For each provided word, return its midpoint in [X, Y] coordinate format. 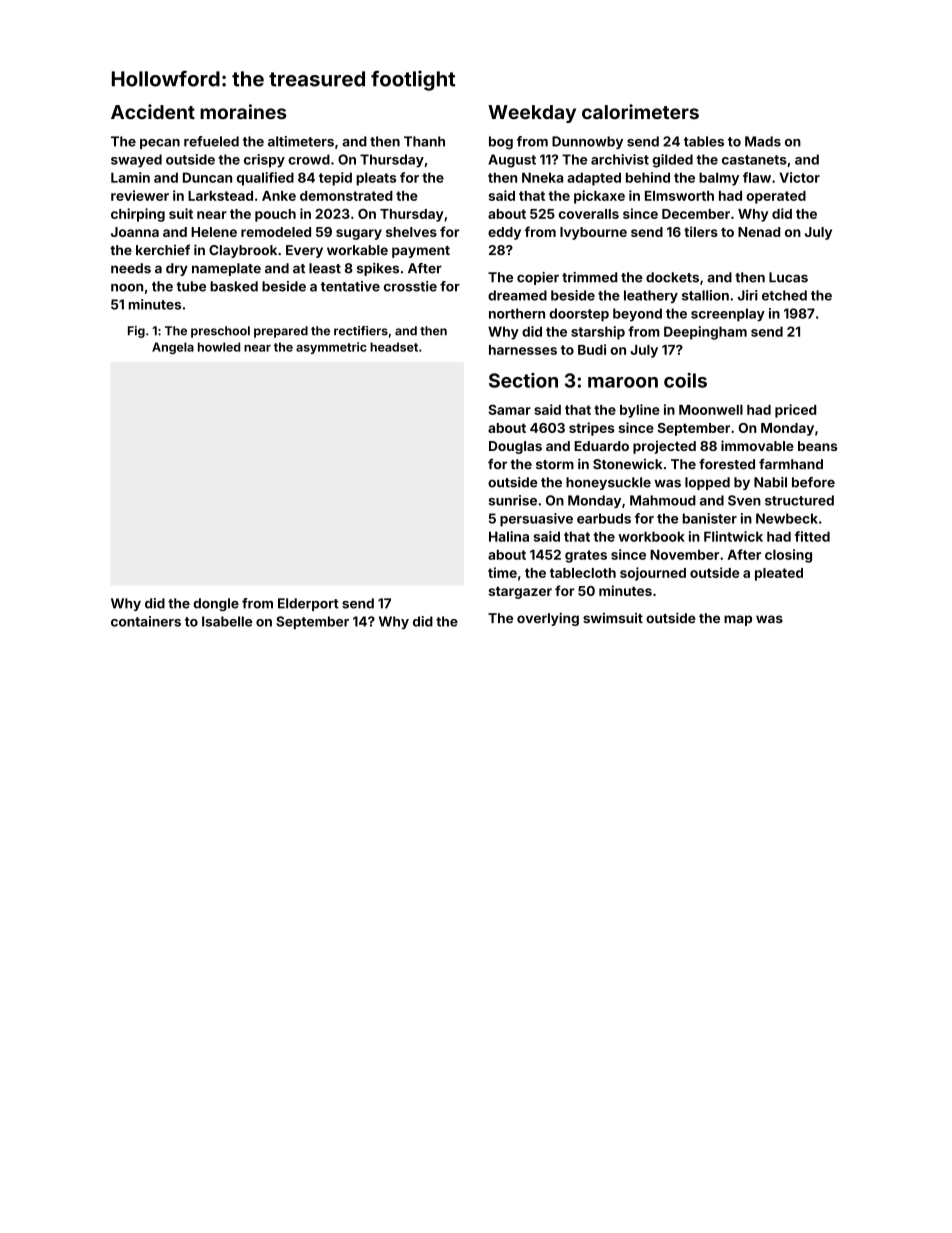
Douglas [515, 447]
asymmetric [331, 348]
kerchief [163, 249]
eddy [504, 233]
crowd [309, 159]
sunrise [513, 500]
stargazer [520, 592]
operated [776, 197]
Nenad [759, 232]
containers [146, 621]
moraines [243, 112]
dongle [216, 604]
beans [818, 446]
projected [664, 447]
